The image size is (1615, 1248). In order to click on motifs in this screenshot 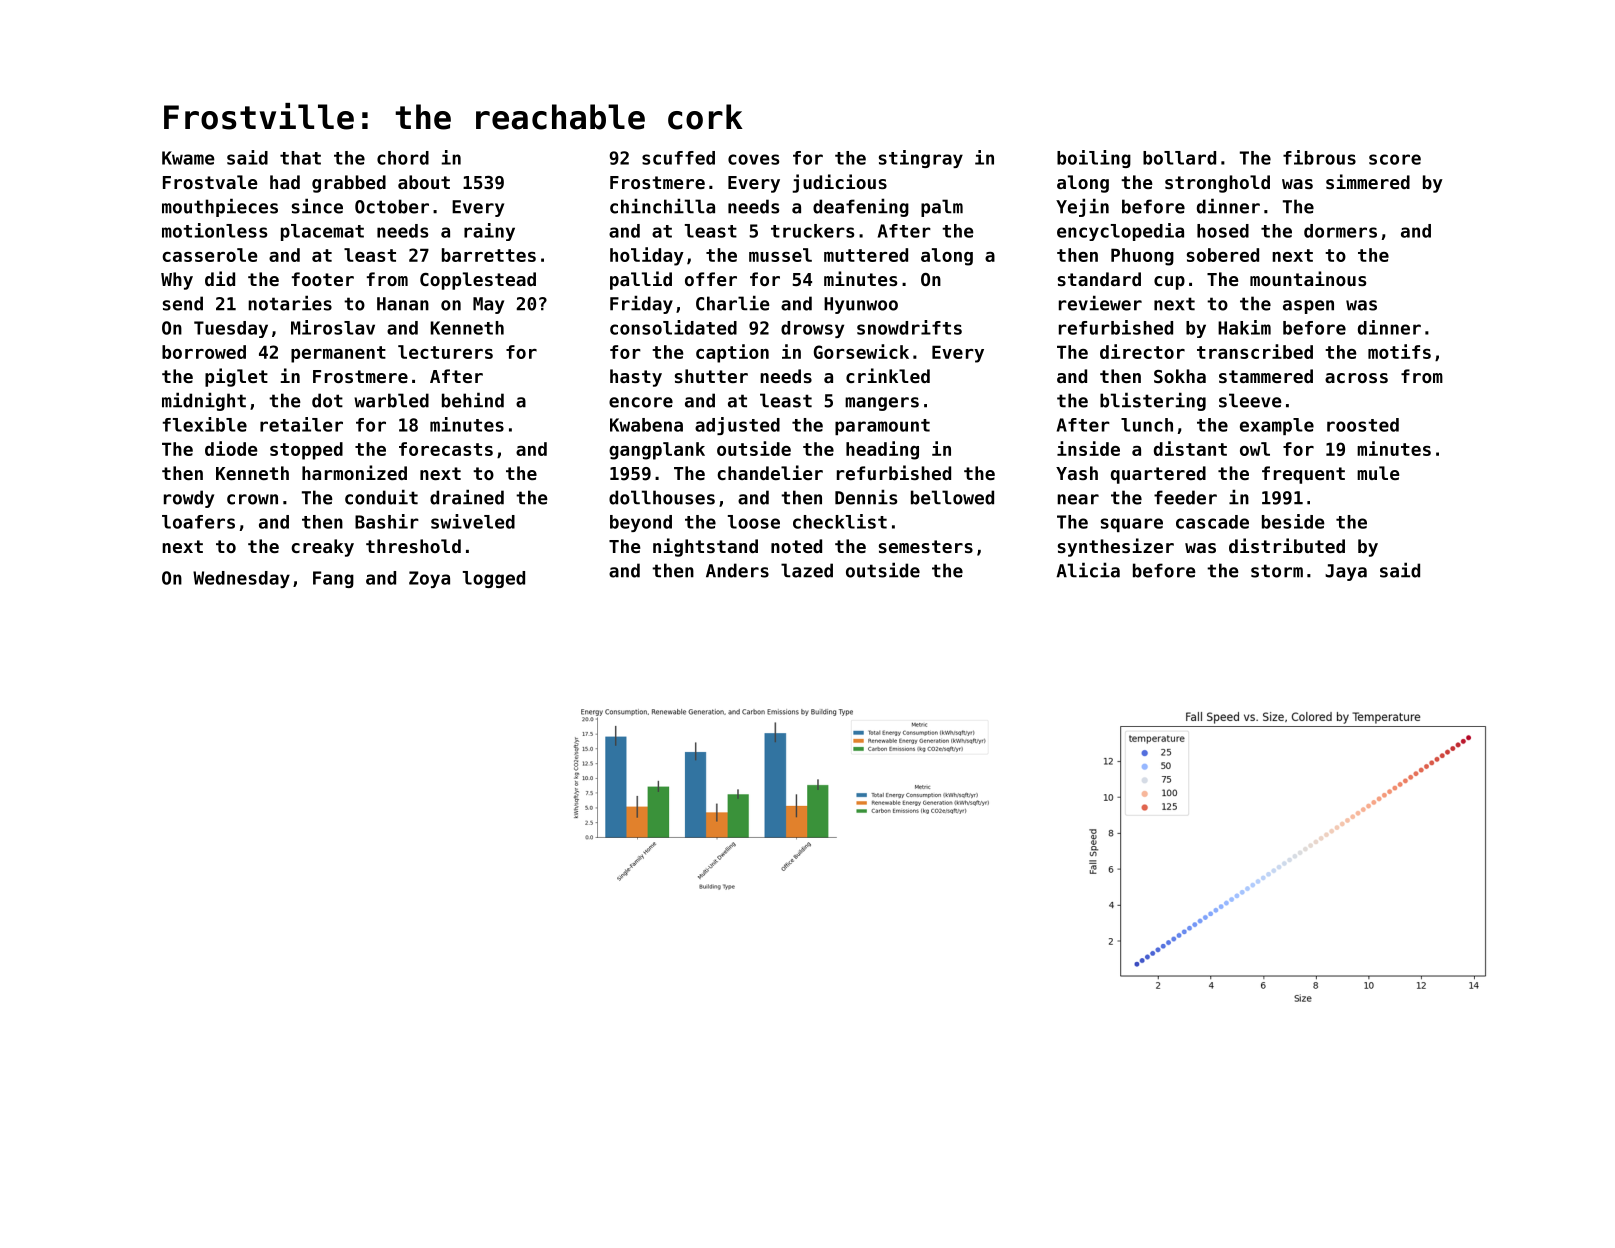, I will do `click(1399, 351)`.
